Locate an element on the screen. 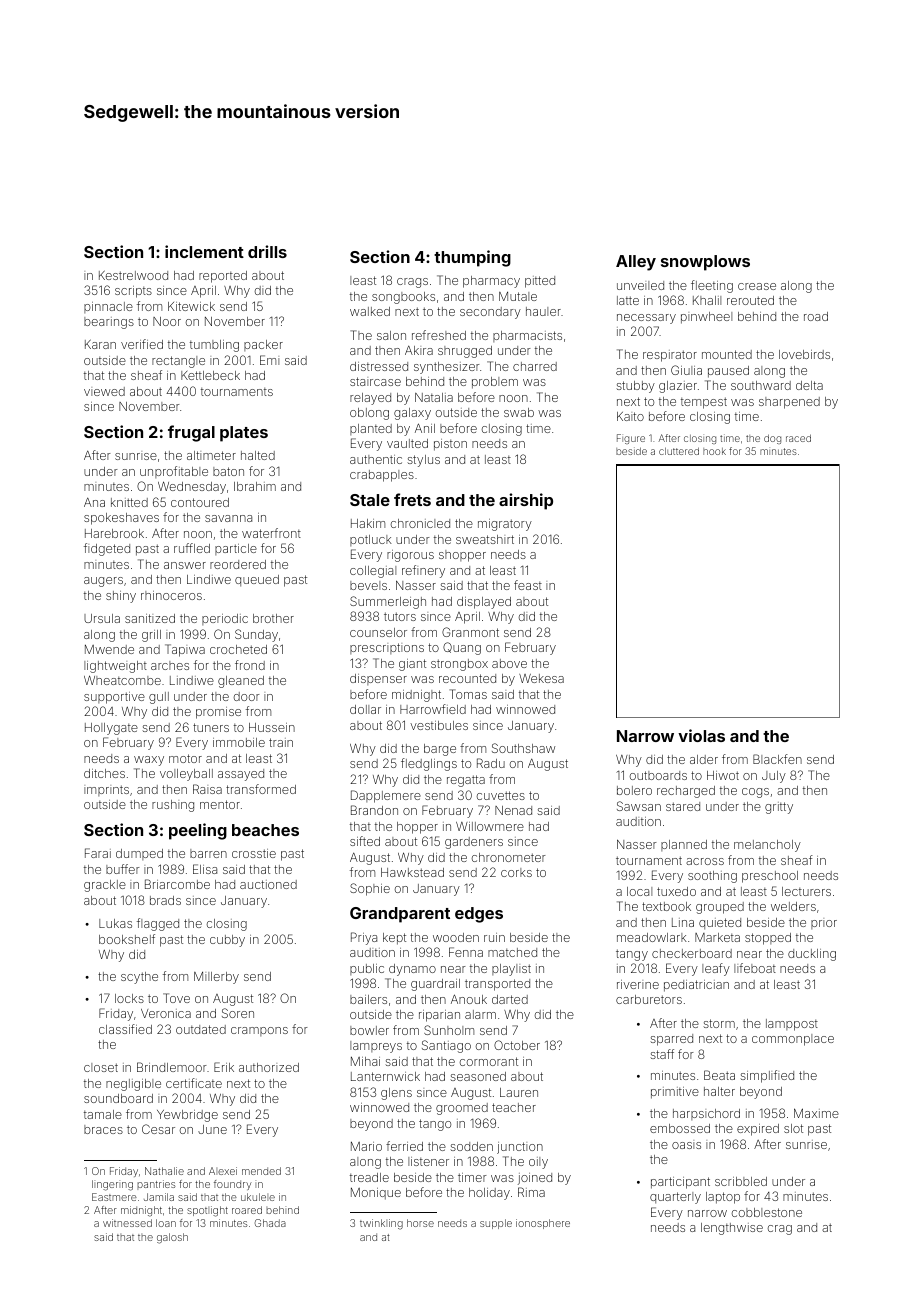 The height and width of the screenshot is (1308, 924). Ana is located at coordinates (94, 502).
